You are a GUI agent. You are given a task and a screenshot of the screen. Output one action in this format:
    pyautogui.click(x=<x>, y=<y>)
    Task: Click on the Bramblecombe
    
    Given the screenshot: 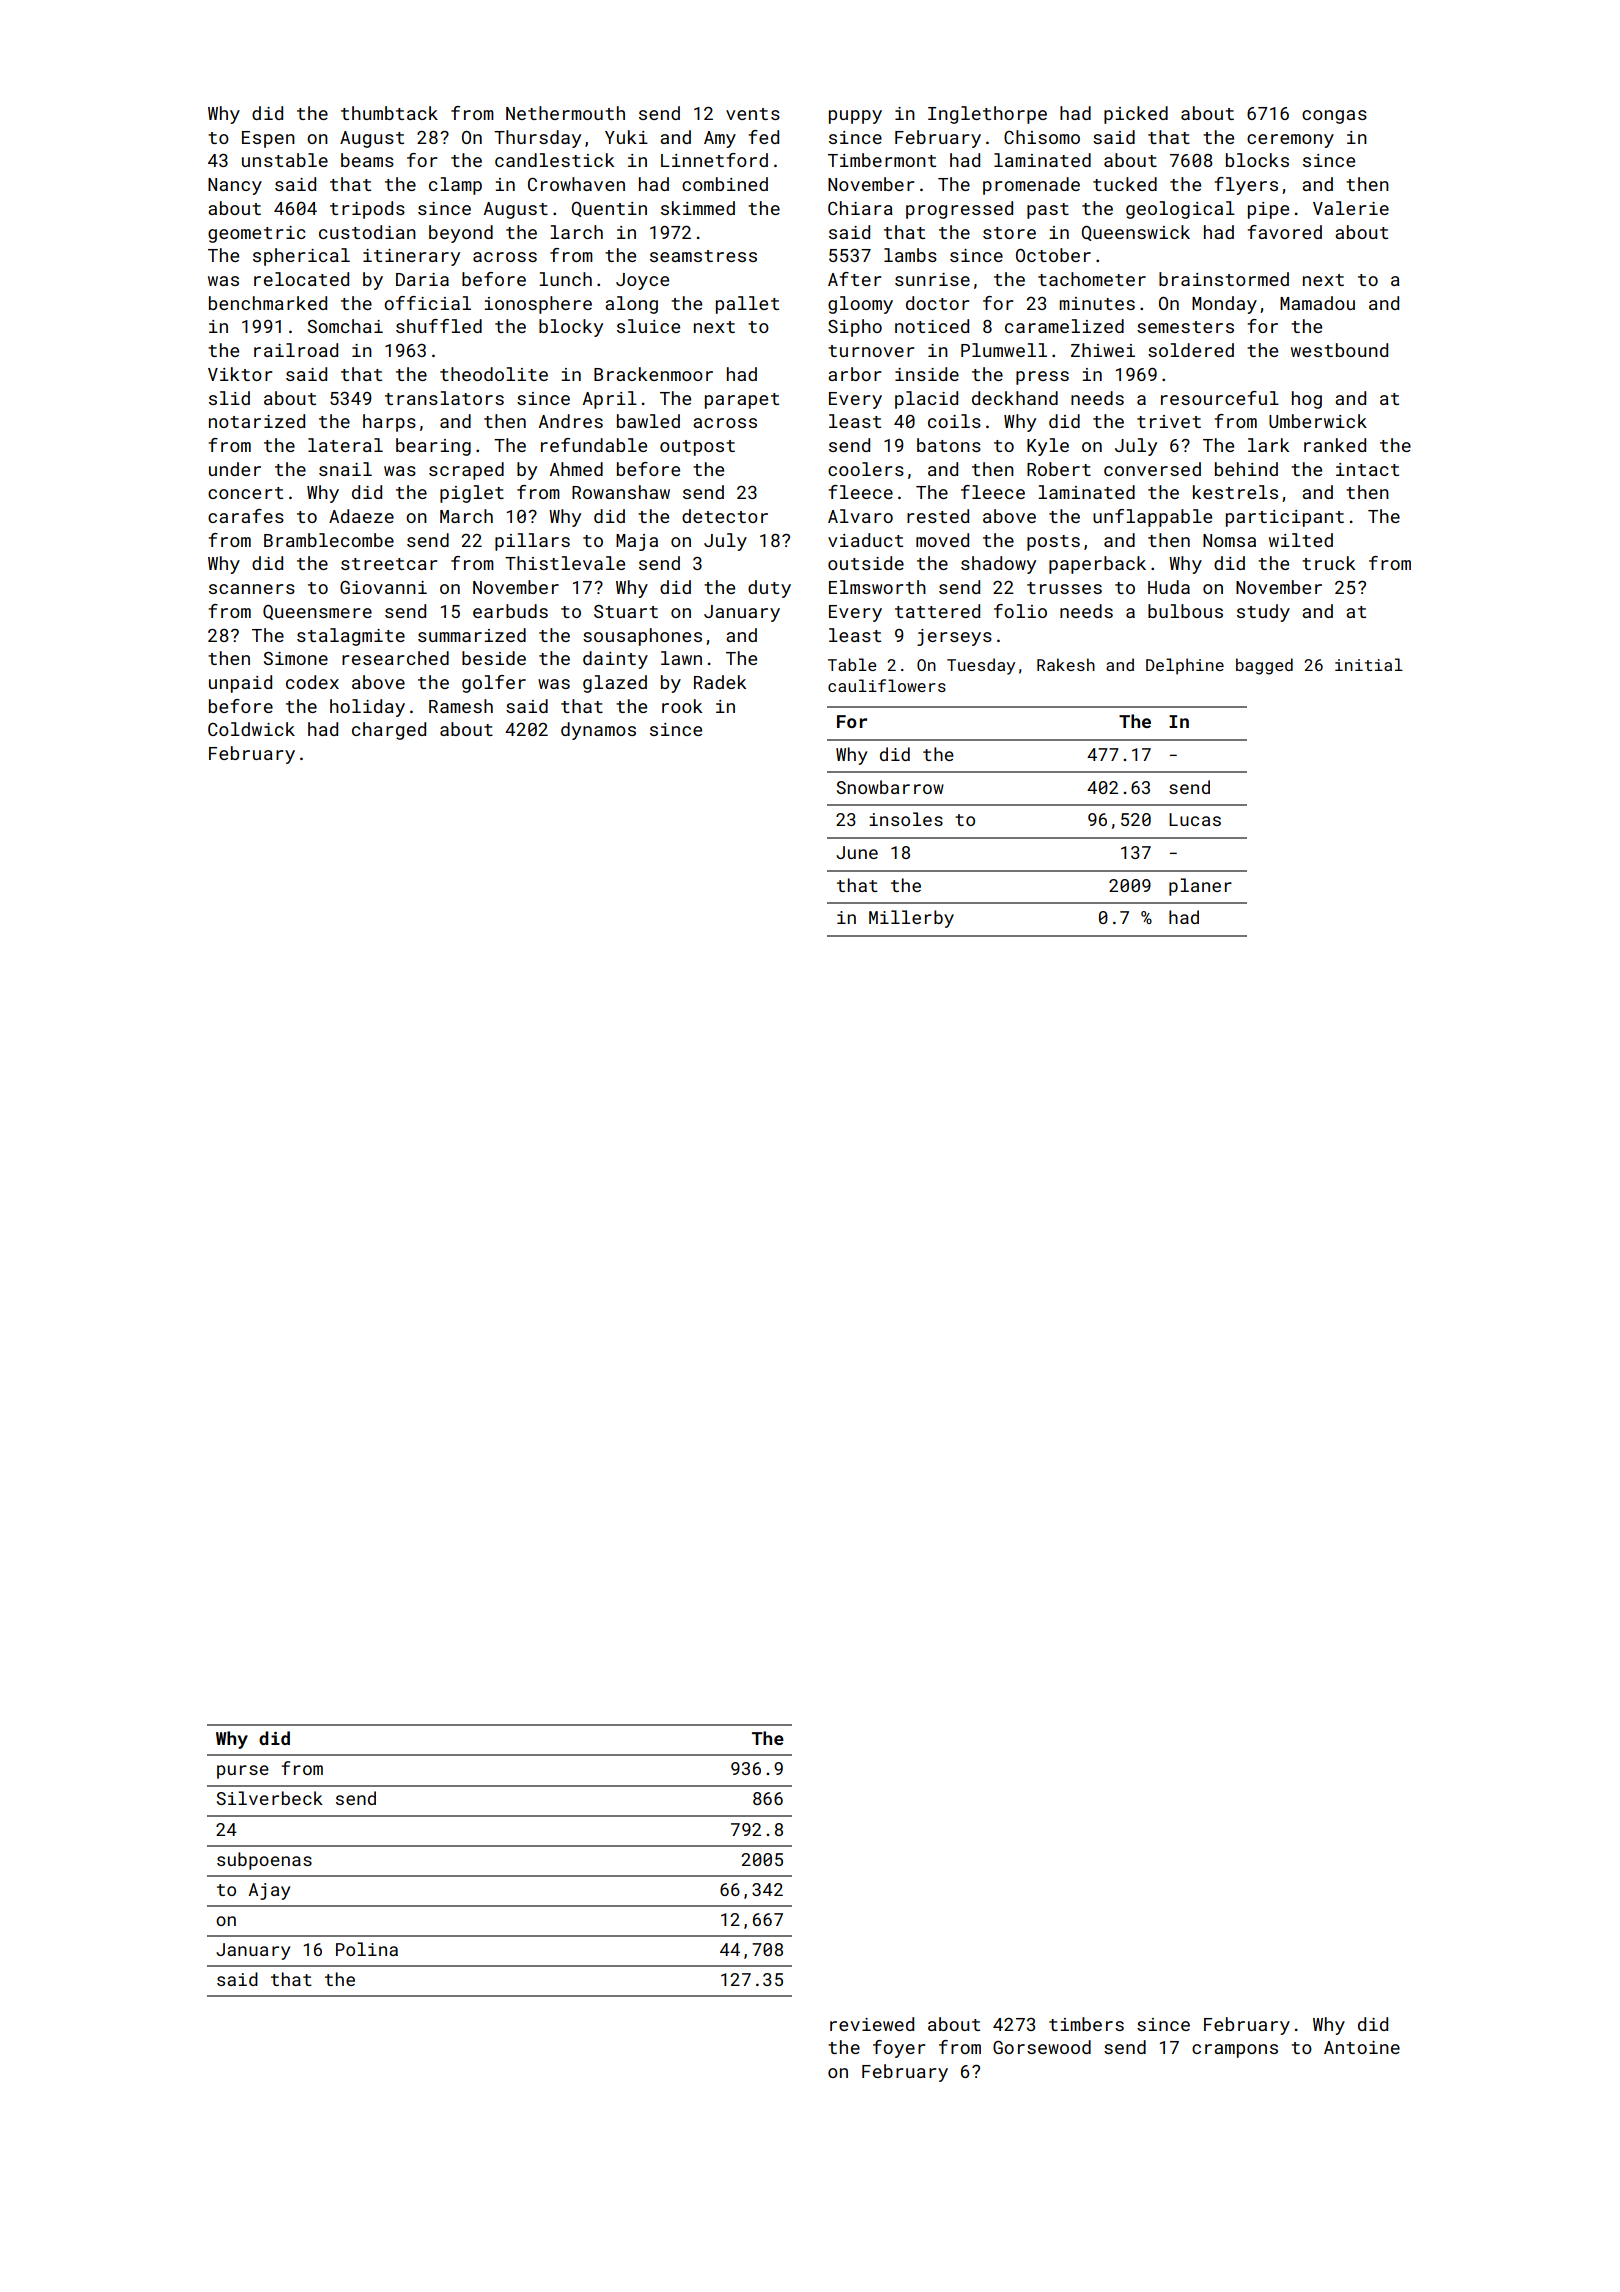 What is the action you would take?
    pyautogui.click(x=329, y=540)
